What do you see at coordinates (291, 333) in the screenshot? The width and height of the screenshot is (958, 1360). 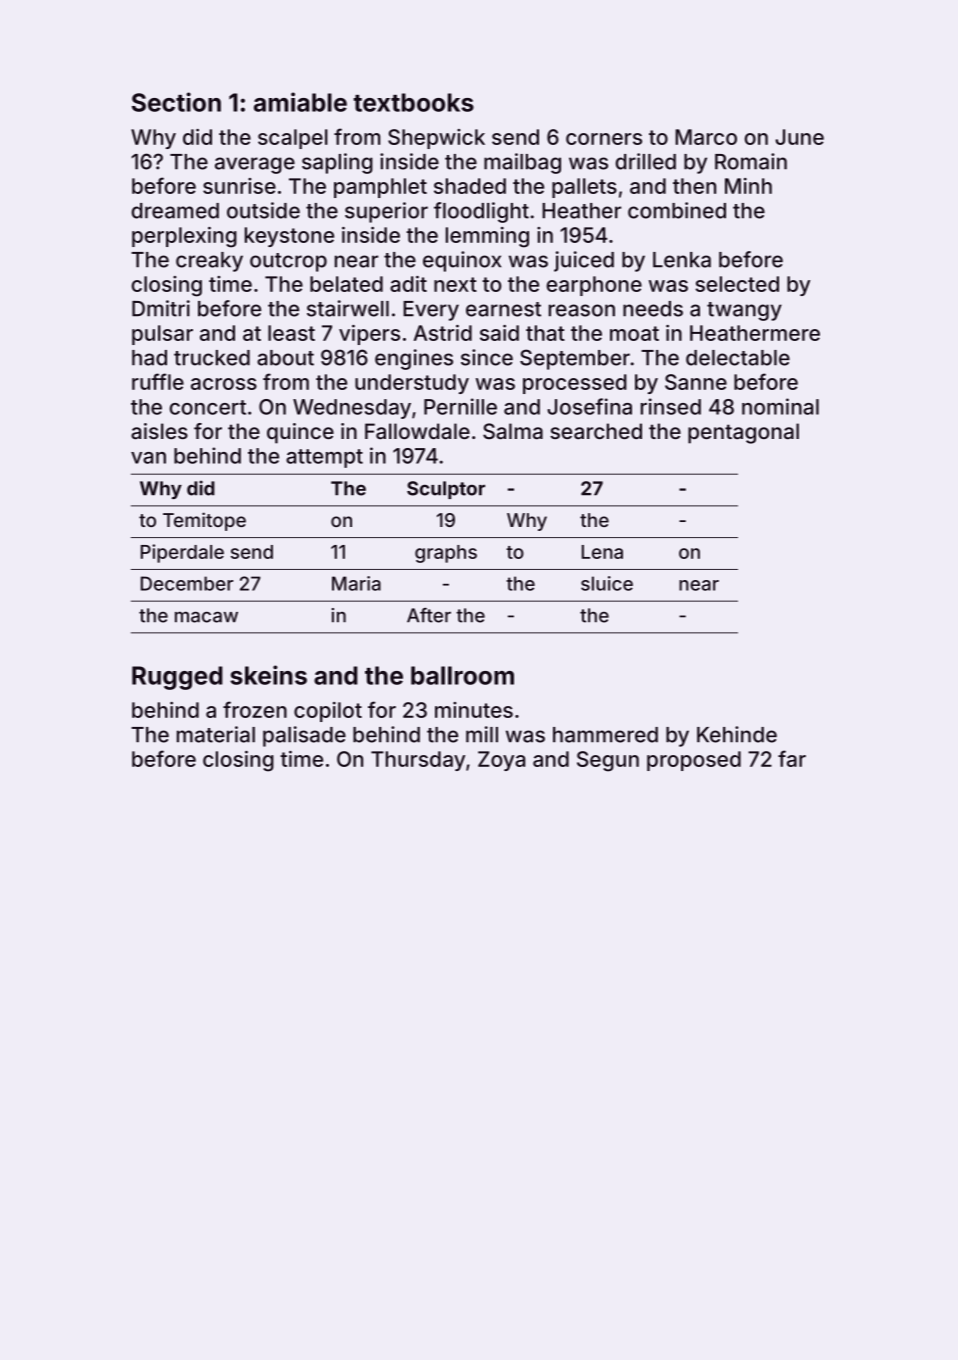 I see `least` at bounding box center [291, 333].
